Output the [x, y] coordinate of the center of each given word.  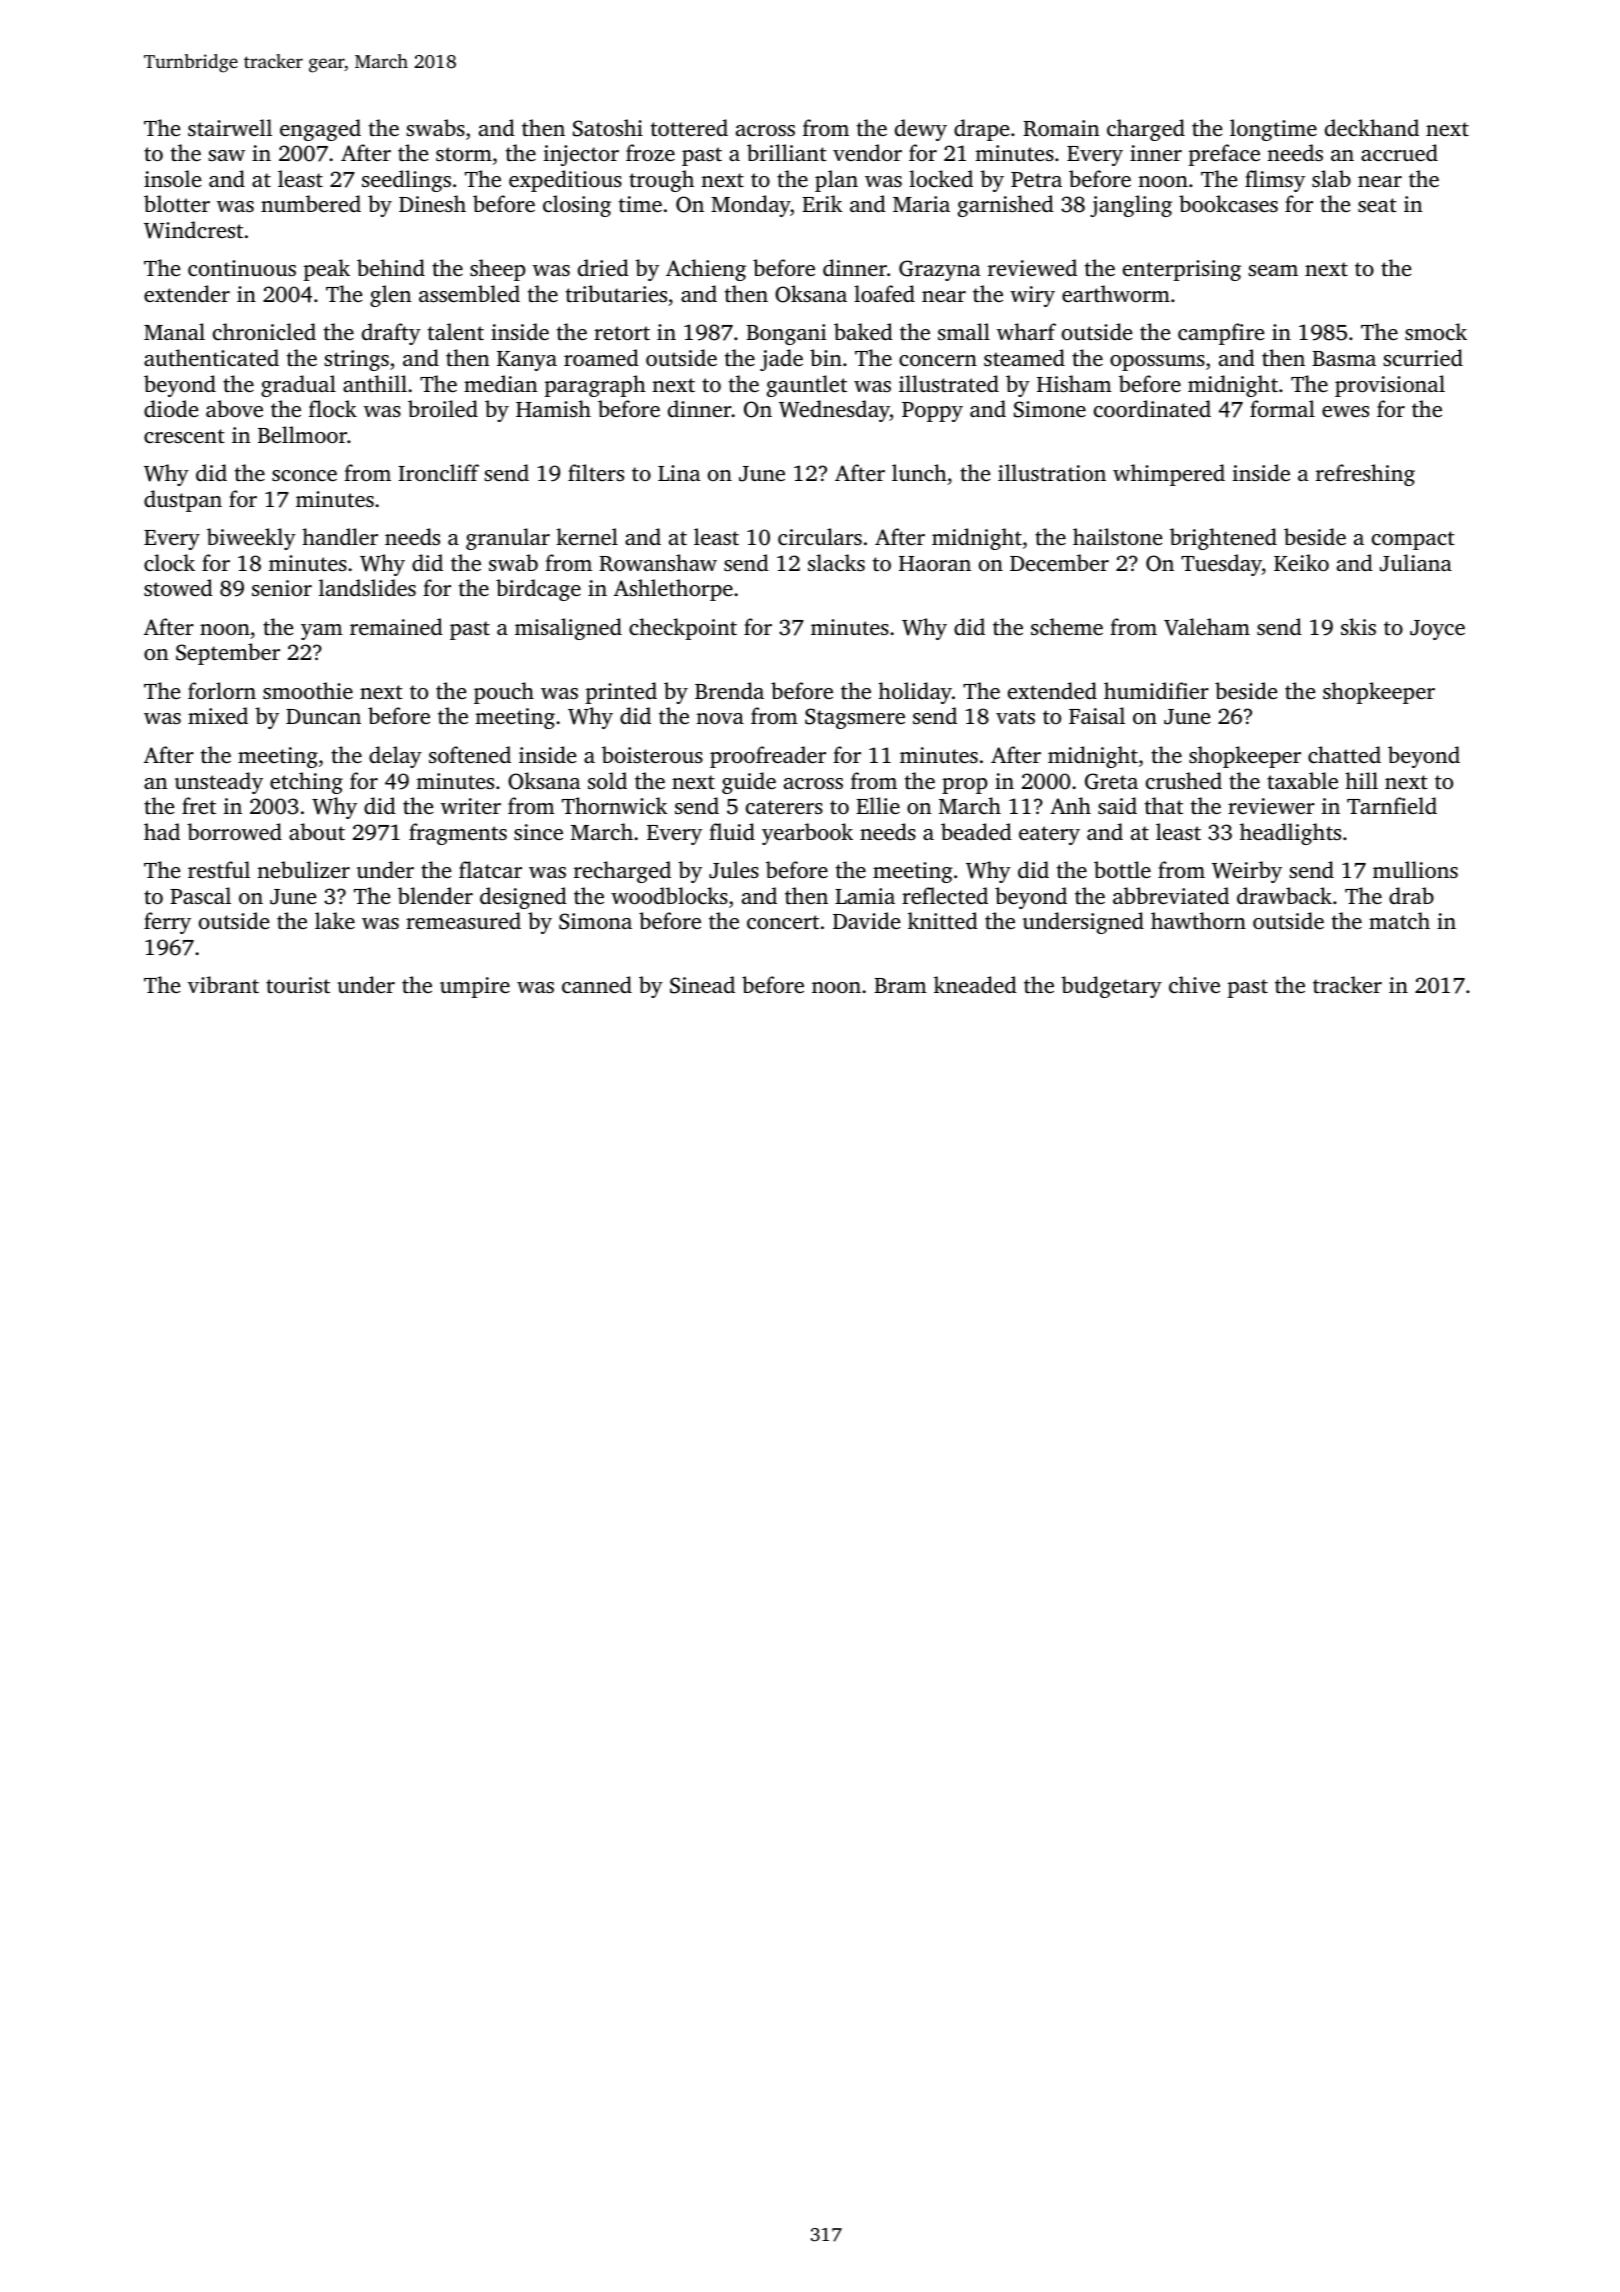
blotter [177, 203]
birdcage [538, 590]
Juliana [1416, 563]
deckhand [1372, 127]
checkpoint [683, 629]
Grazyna [940, 270]
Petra [1036, 179]
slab [1331, 178]
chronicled [264, 331]
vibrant [223, 984]
